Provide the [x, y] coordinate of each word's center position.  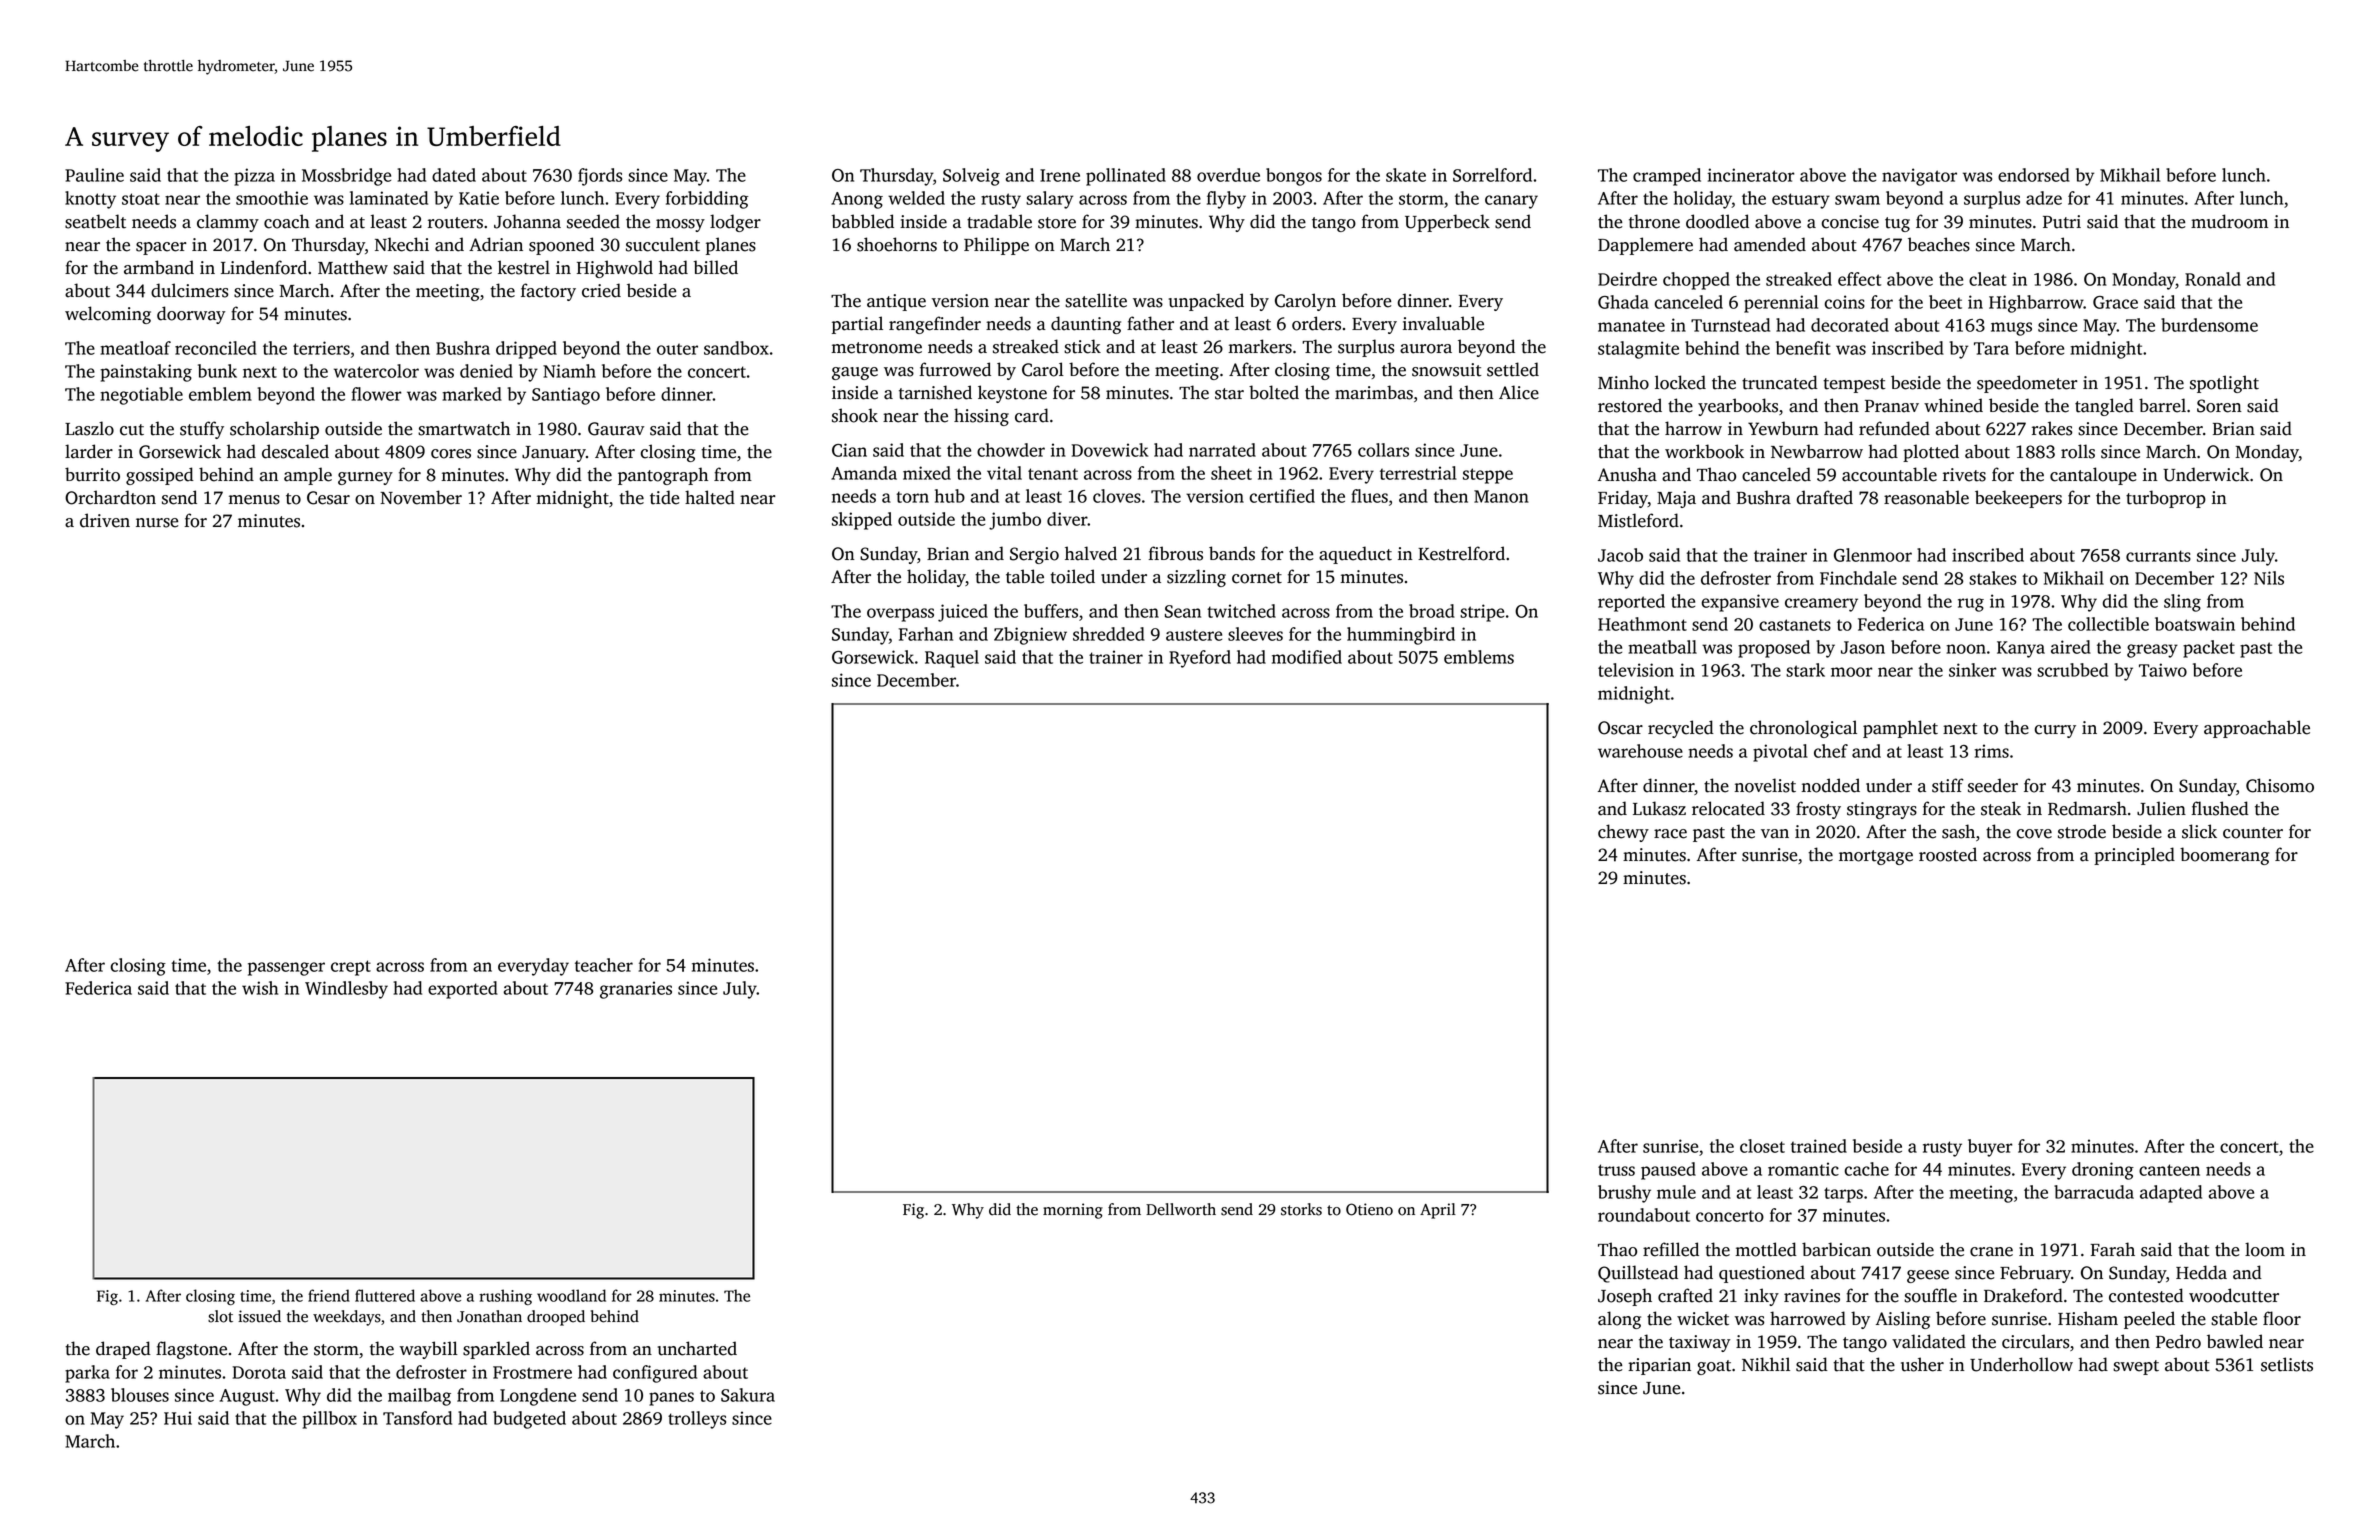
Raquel [952, 659]
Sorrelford [1492, 175]
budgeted [529, 1420]
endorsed [2034, 175]
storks [1301, 1209]
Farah [2112, 1249]
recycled [1681, 729]
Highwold [615, 269]
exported [463, 990]
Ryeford [1200, 659]
